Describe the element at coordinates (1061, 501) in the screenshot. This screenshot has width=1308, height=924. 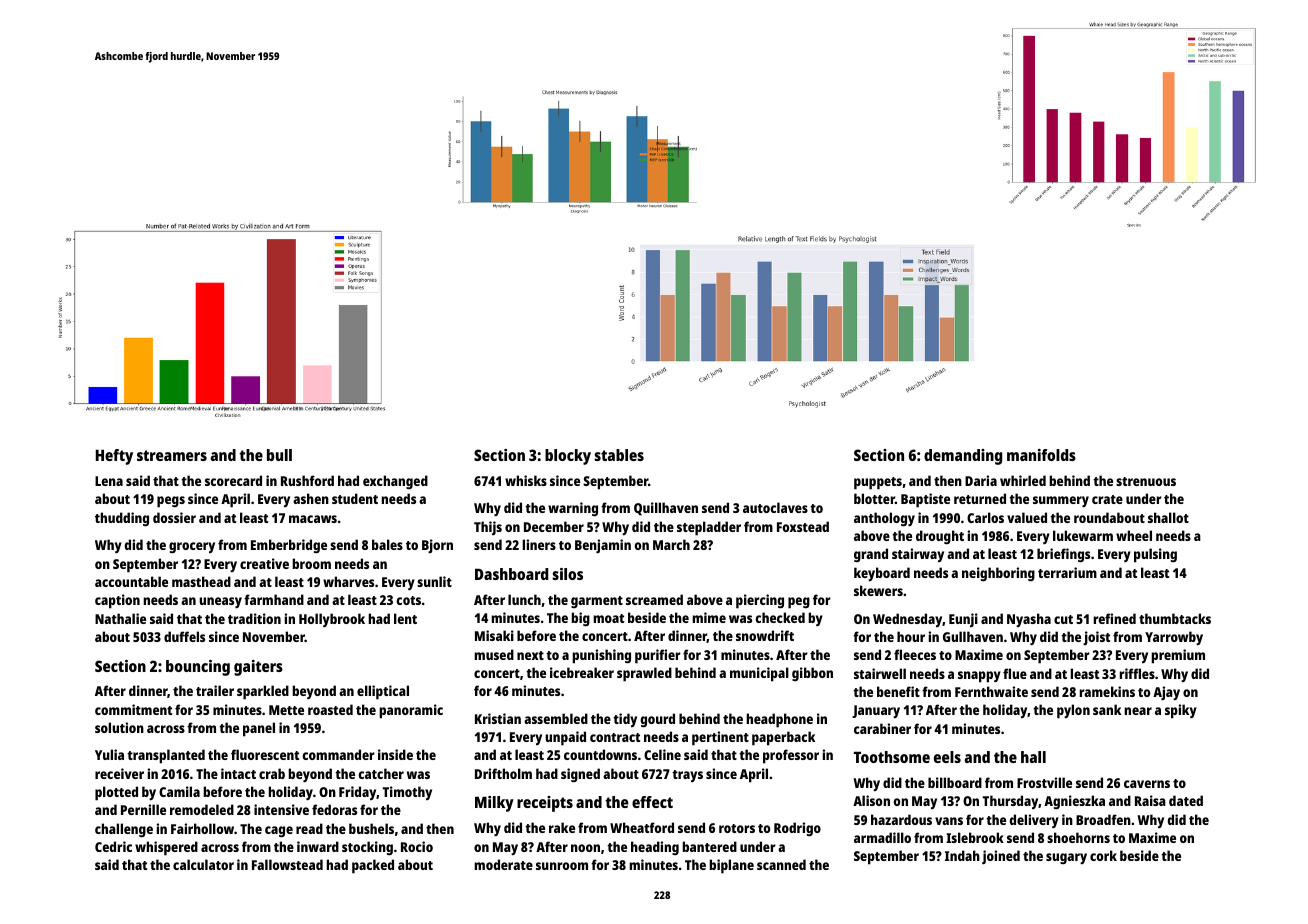
I see `summery` at that location.
